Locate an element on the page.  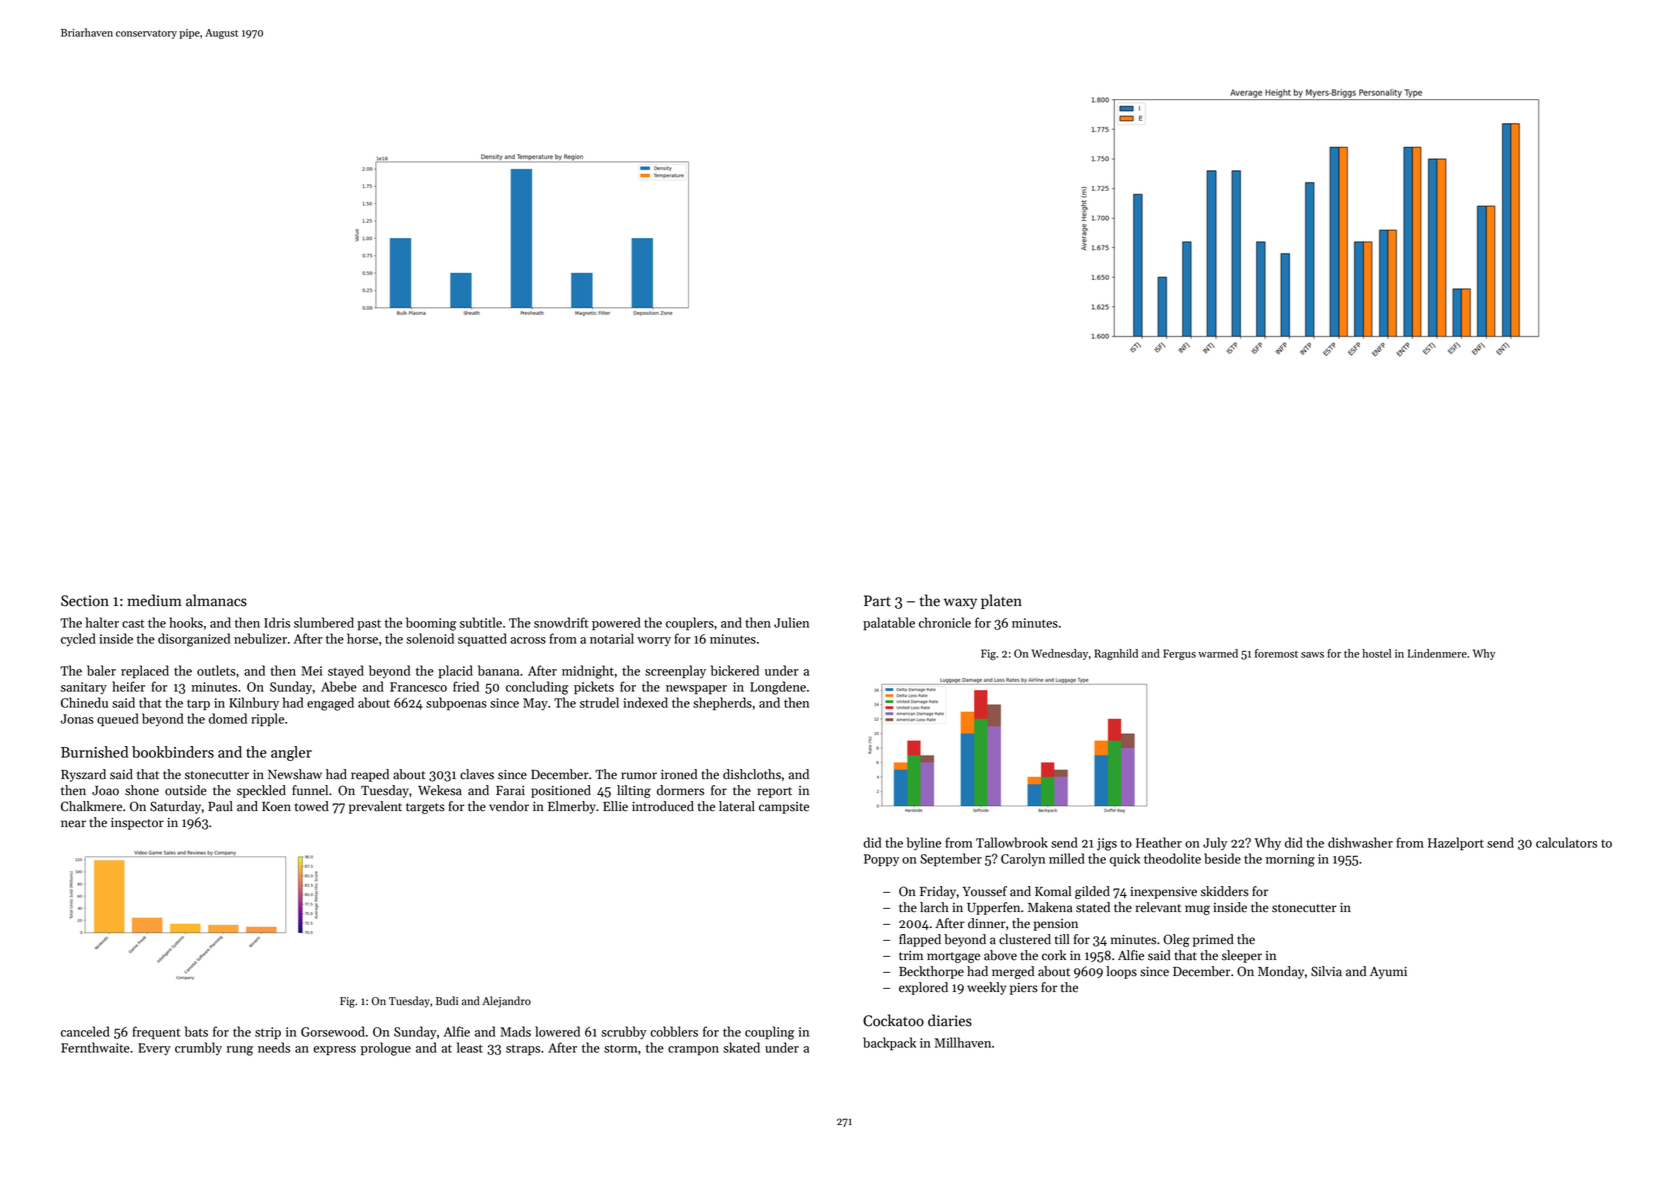
Section is located at coordinates (85, 601).
